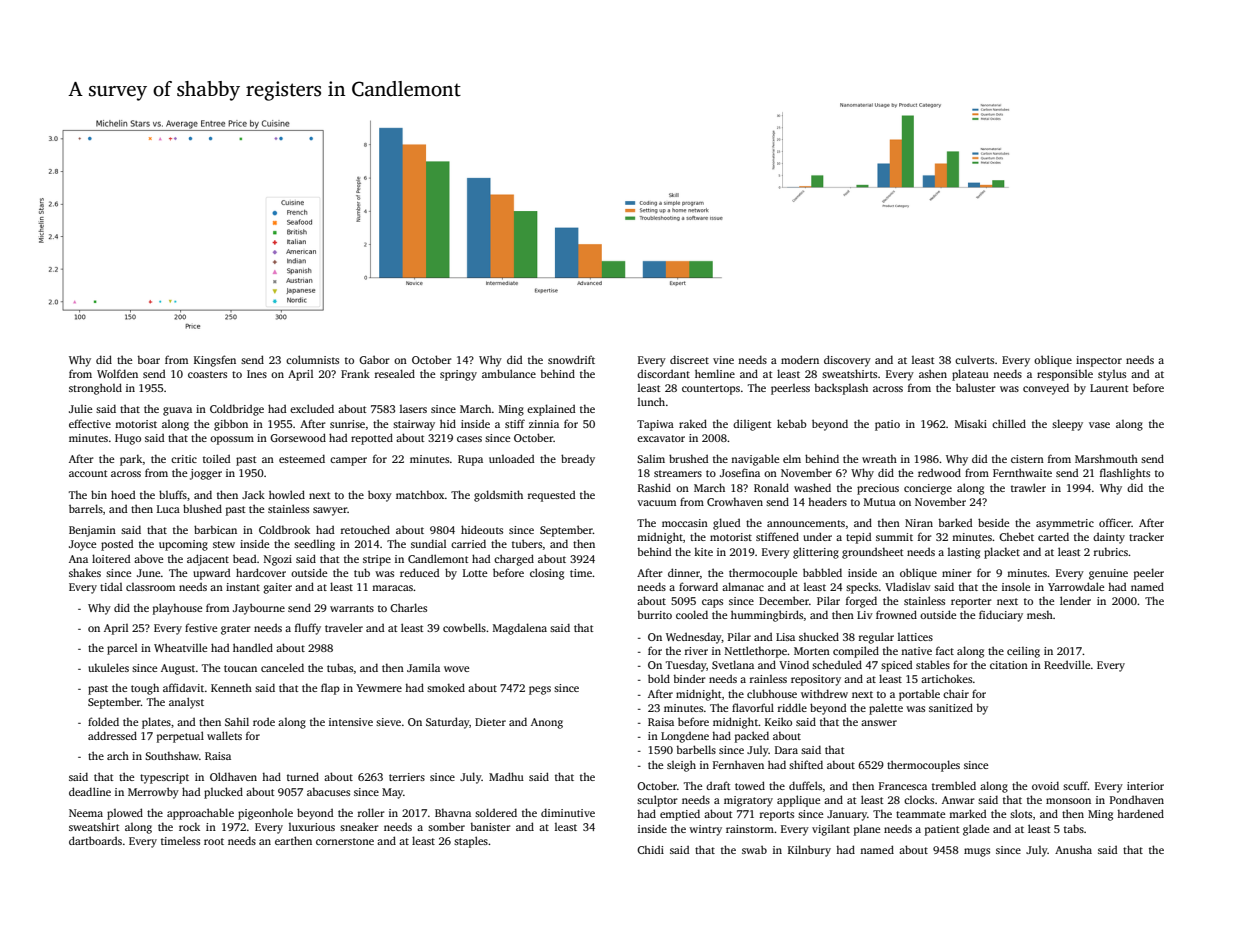  I want to click on Kingsfen, so click(215, 361).
